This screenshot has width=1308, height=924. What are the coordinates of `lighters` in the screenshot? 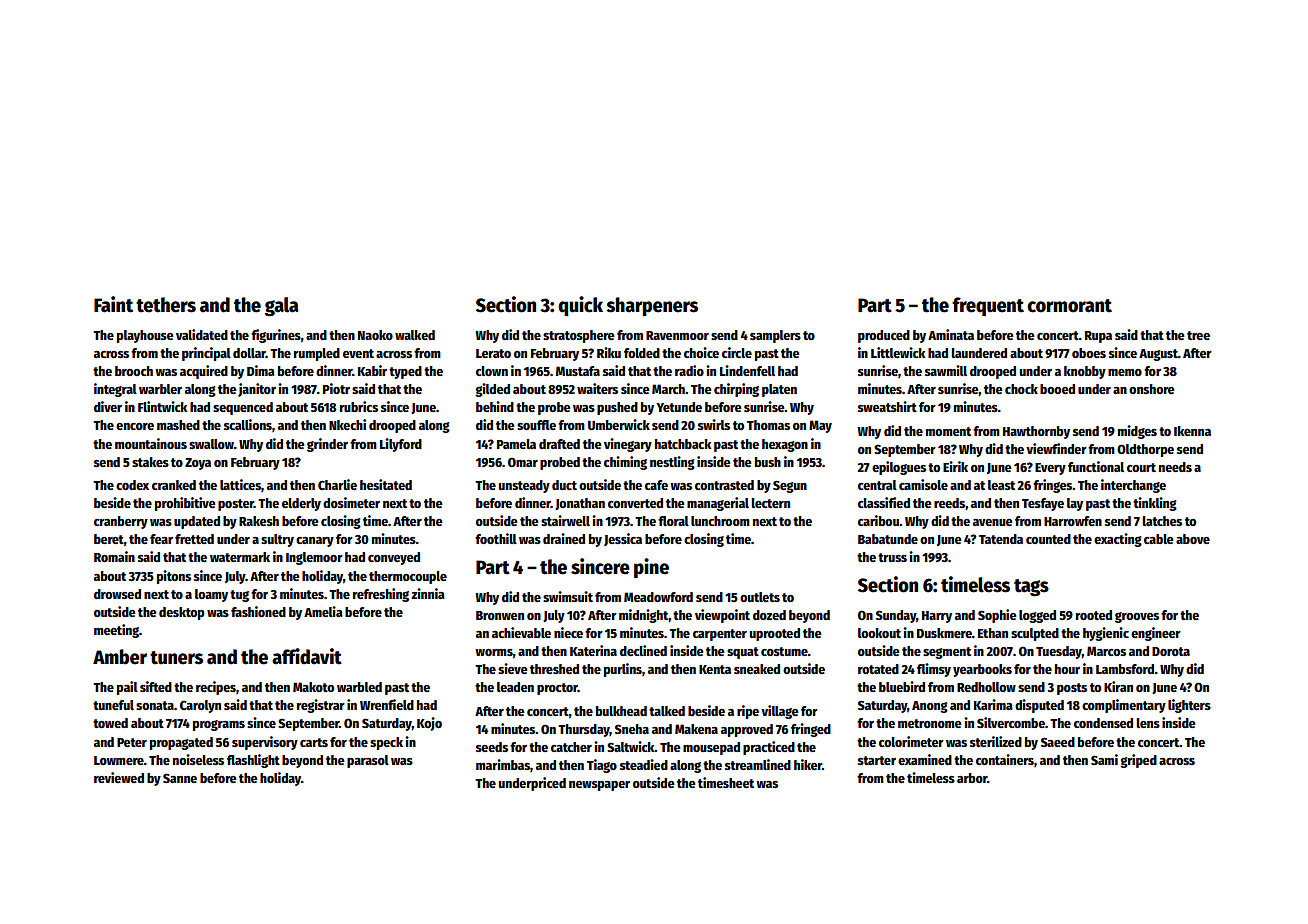 It's located at (1189, 706).
